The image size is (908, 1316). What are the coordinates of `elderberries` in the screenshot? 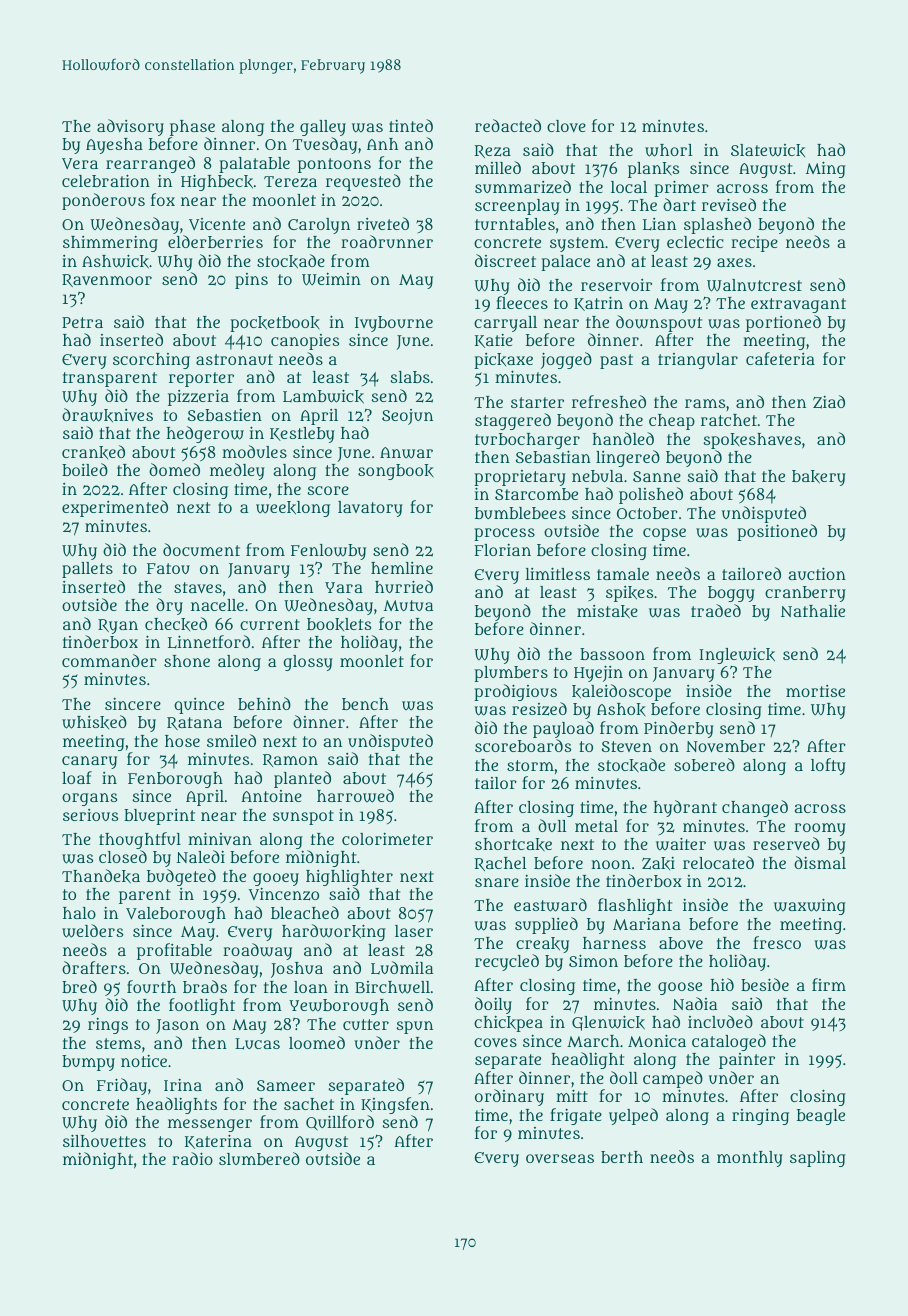 It's located at (215, 241).
